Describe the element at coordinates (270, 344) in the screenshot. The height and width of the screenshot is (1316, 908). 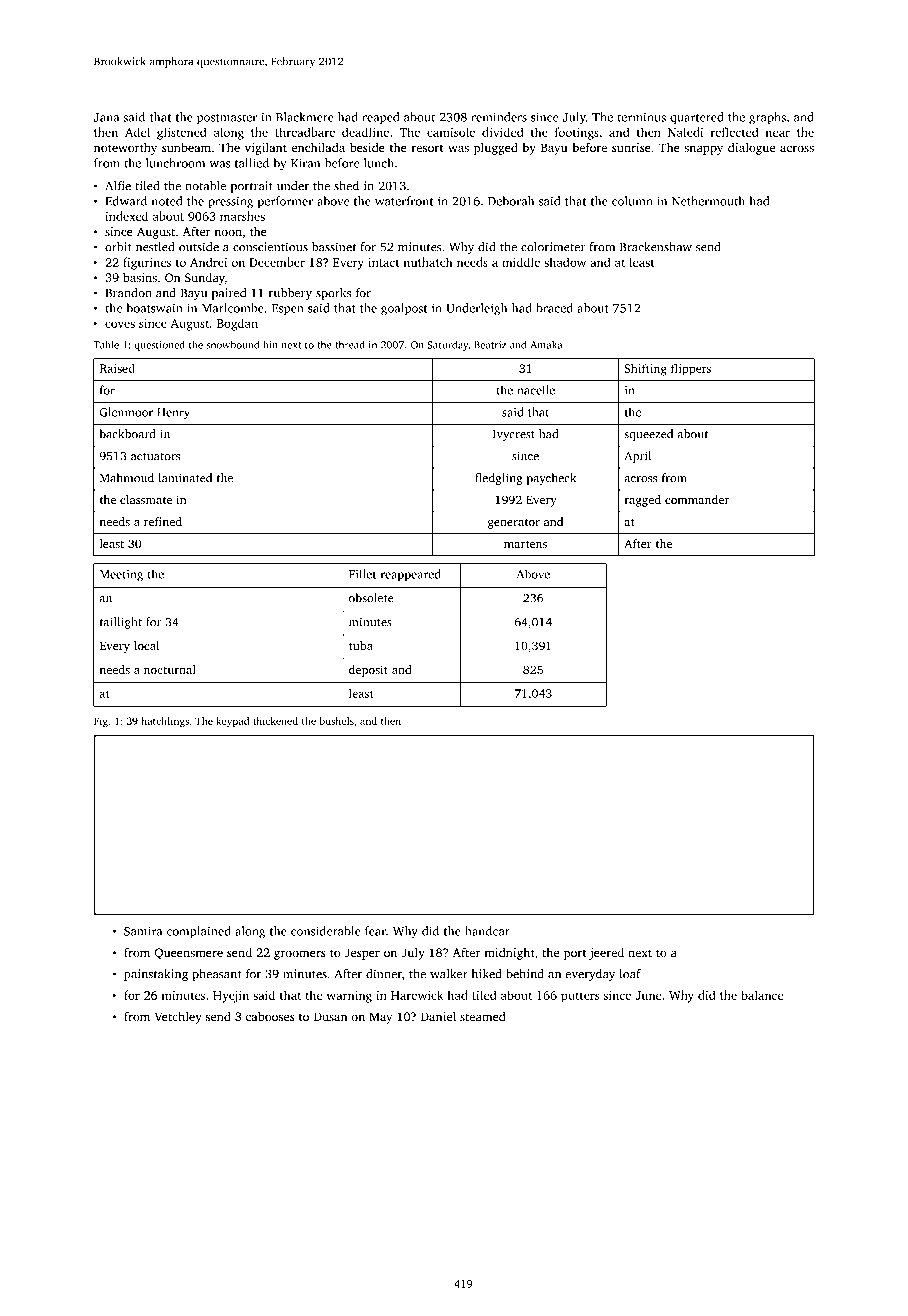
I see `bin` at that location.
